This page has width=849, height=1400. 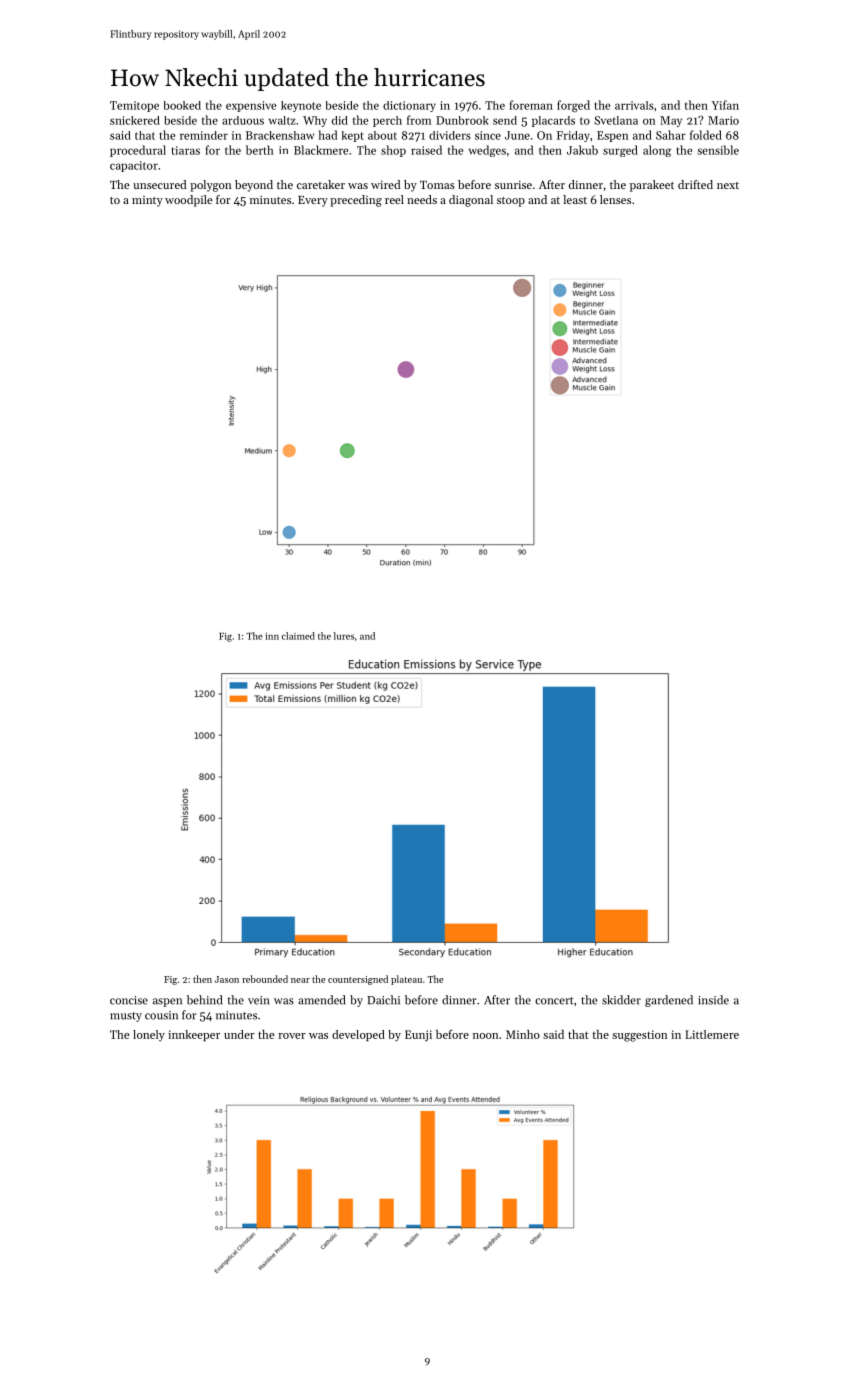 What do you see at coordinates (621, 1000) in the page?
I see `skidder` at bounding box center [621, 1000].
